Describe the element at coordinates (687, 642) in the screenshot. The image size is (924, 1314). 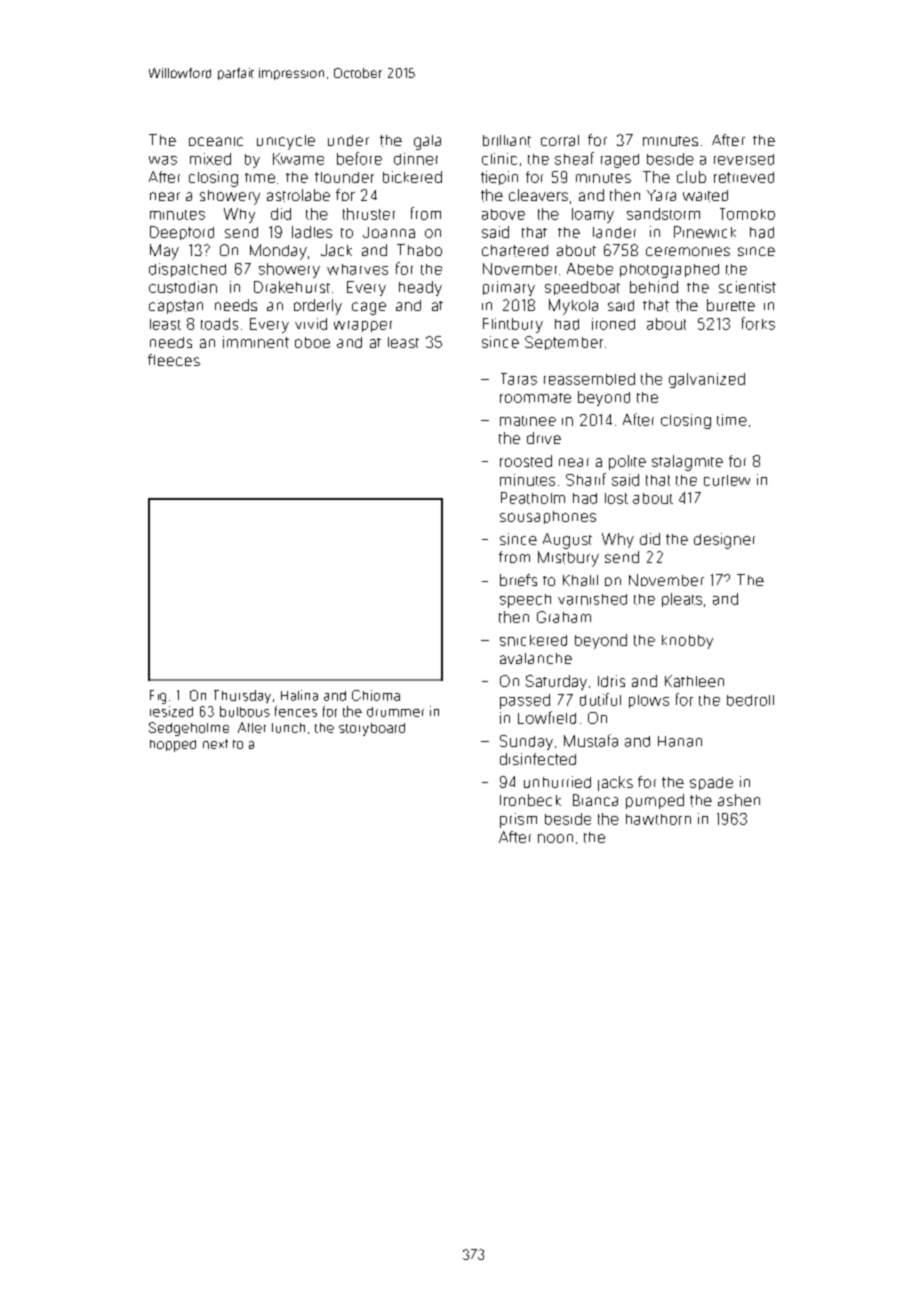
I see `knobby` at that location.
